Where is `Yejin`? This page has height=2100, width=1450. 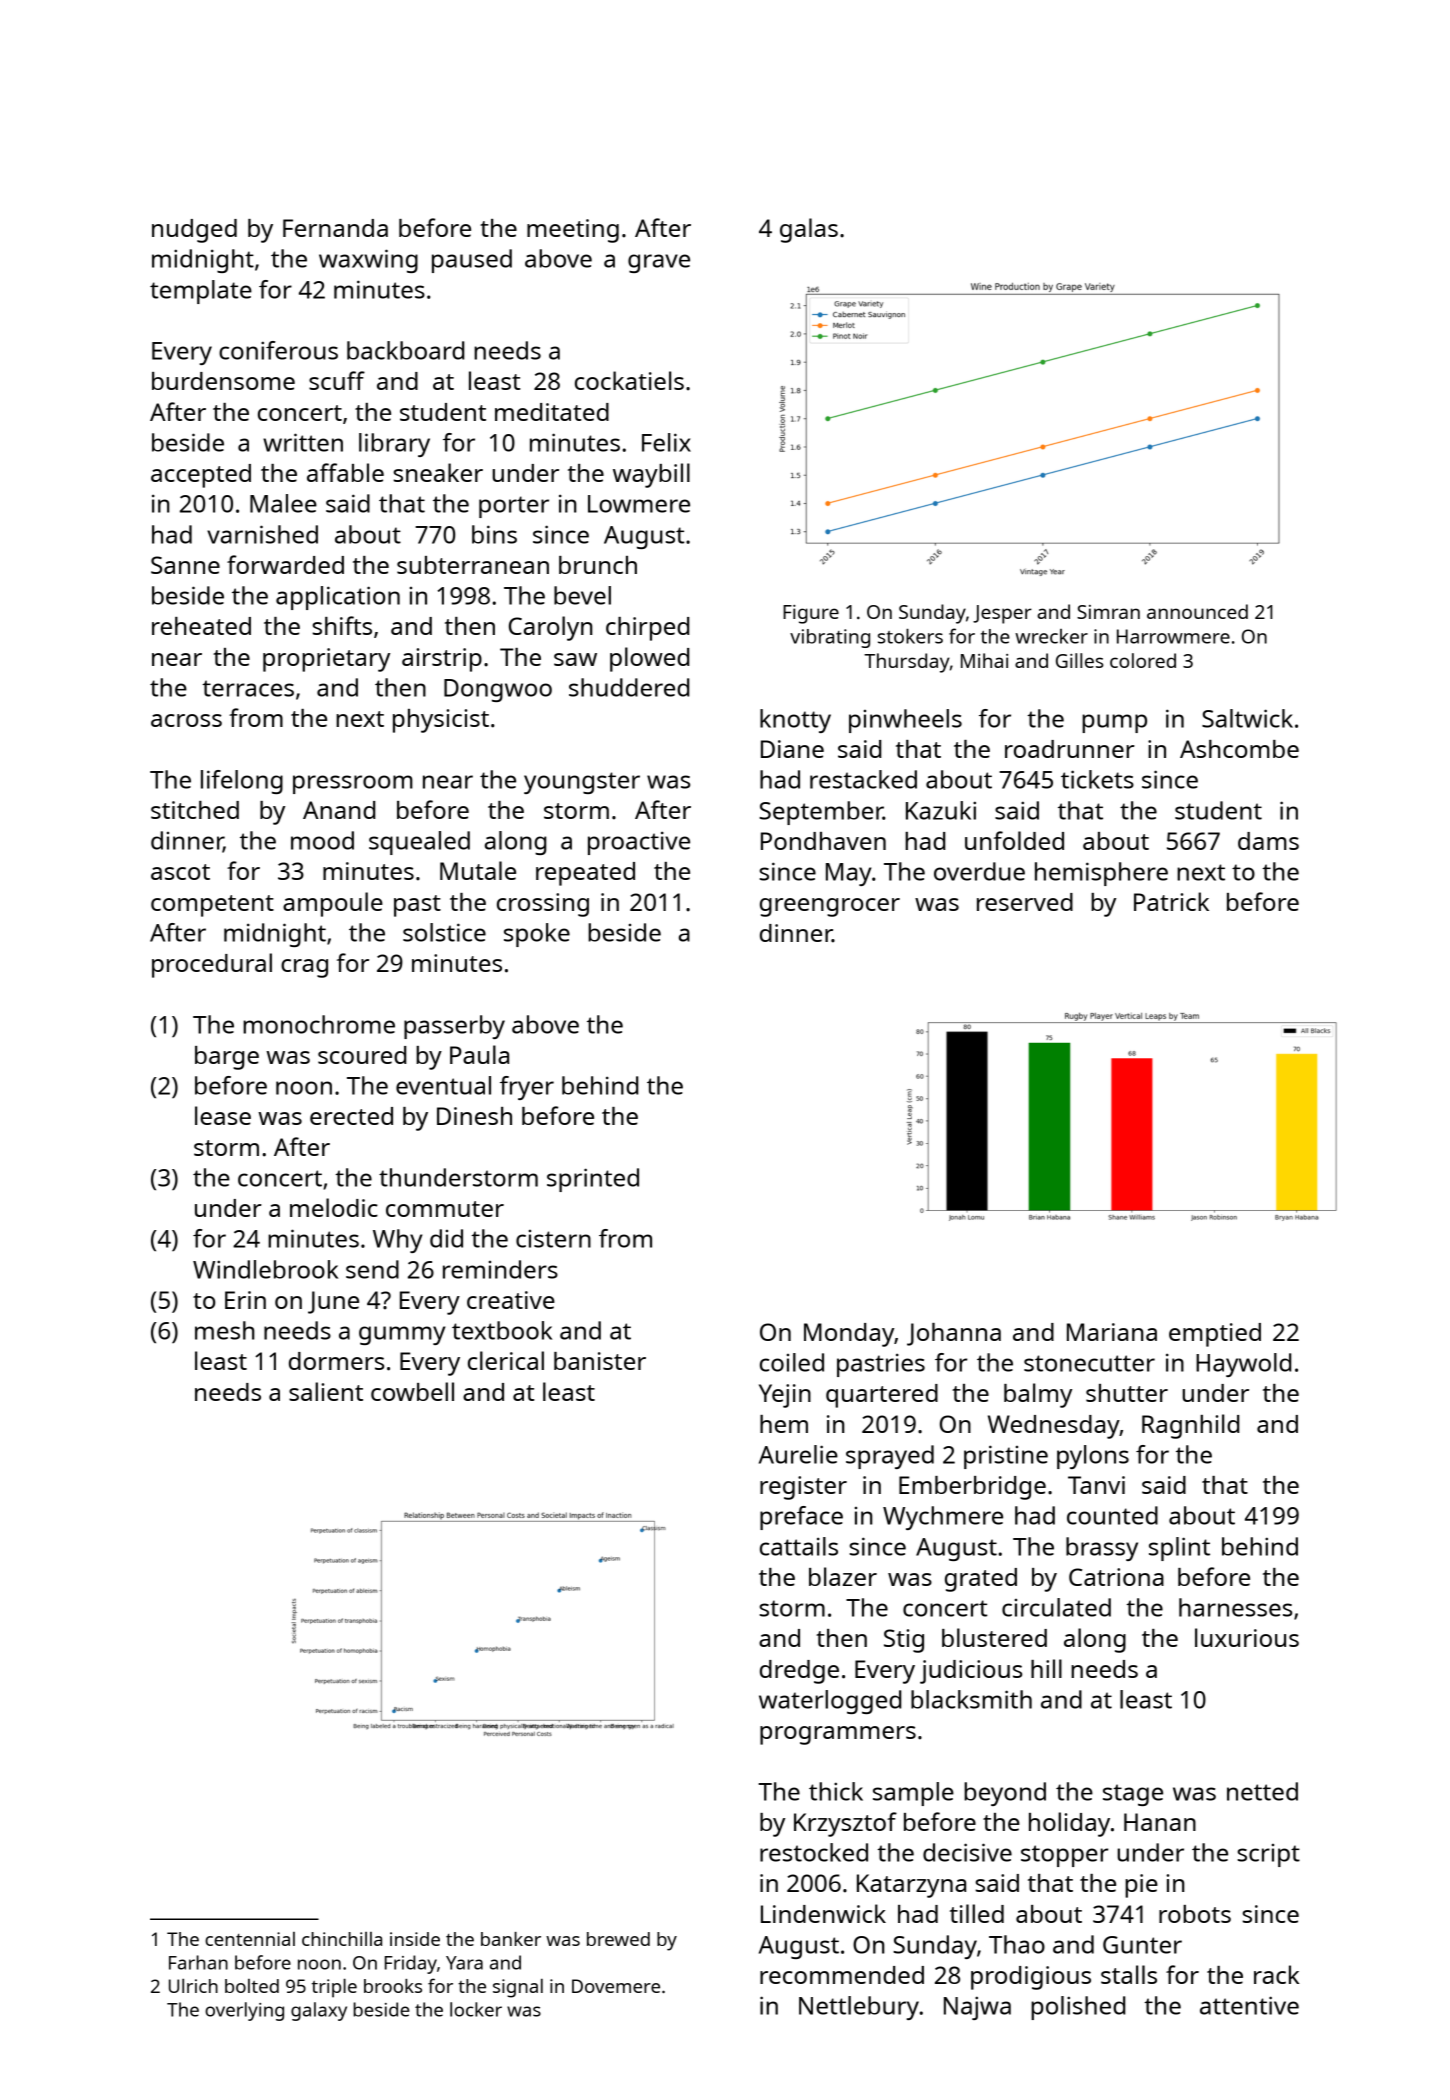
Yejin is located at coordinates (785, 1396).
